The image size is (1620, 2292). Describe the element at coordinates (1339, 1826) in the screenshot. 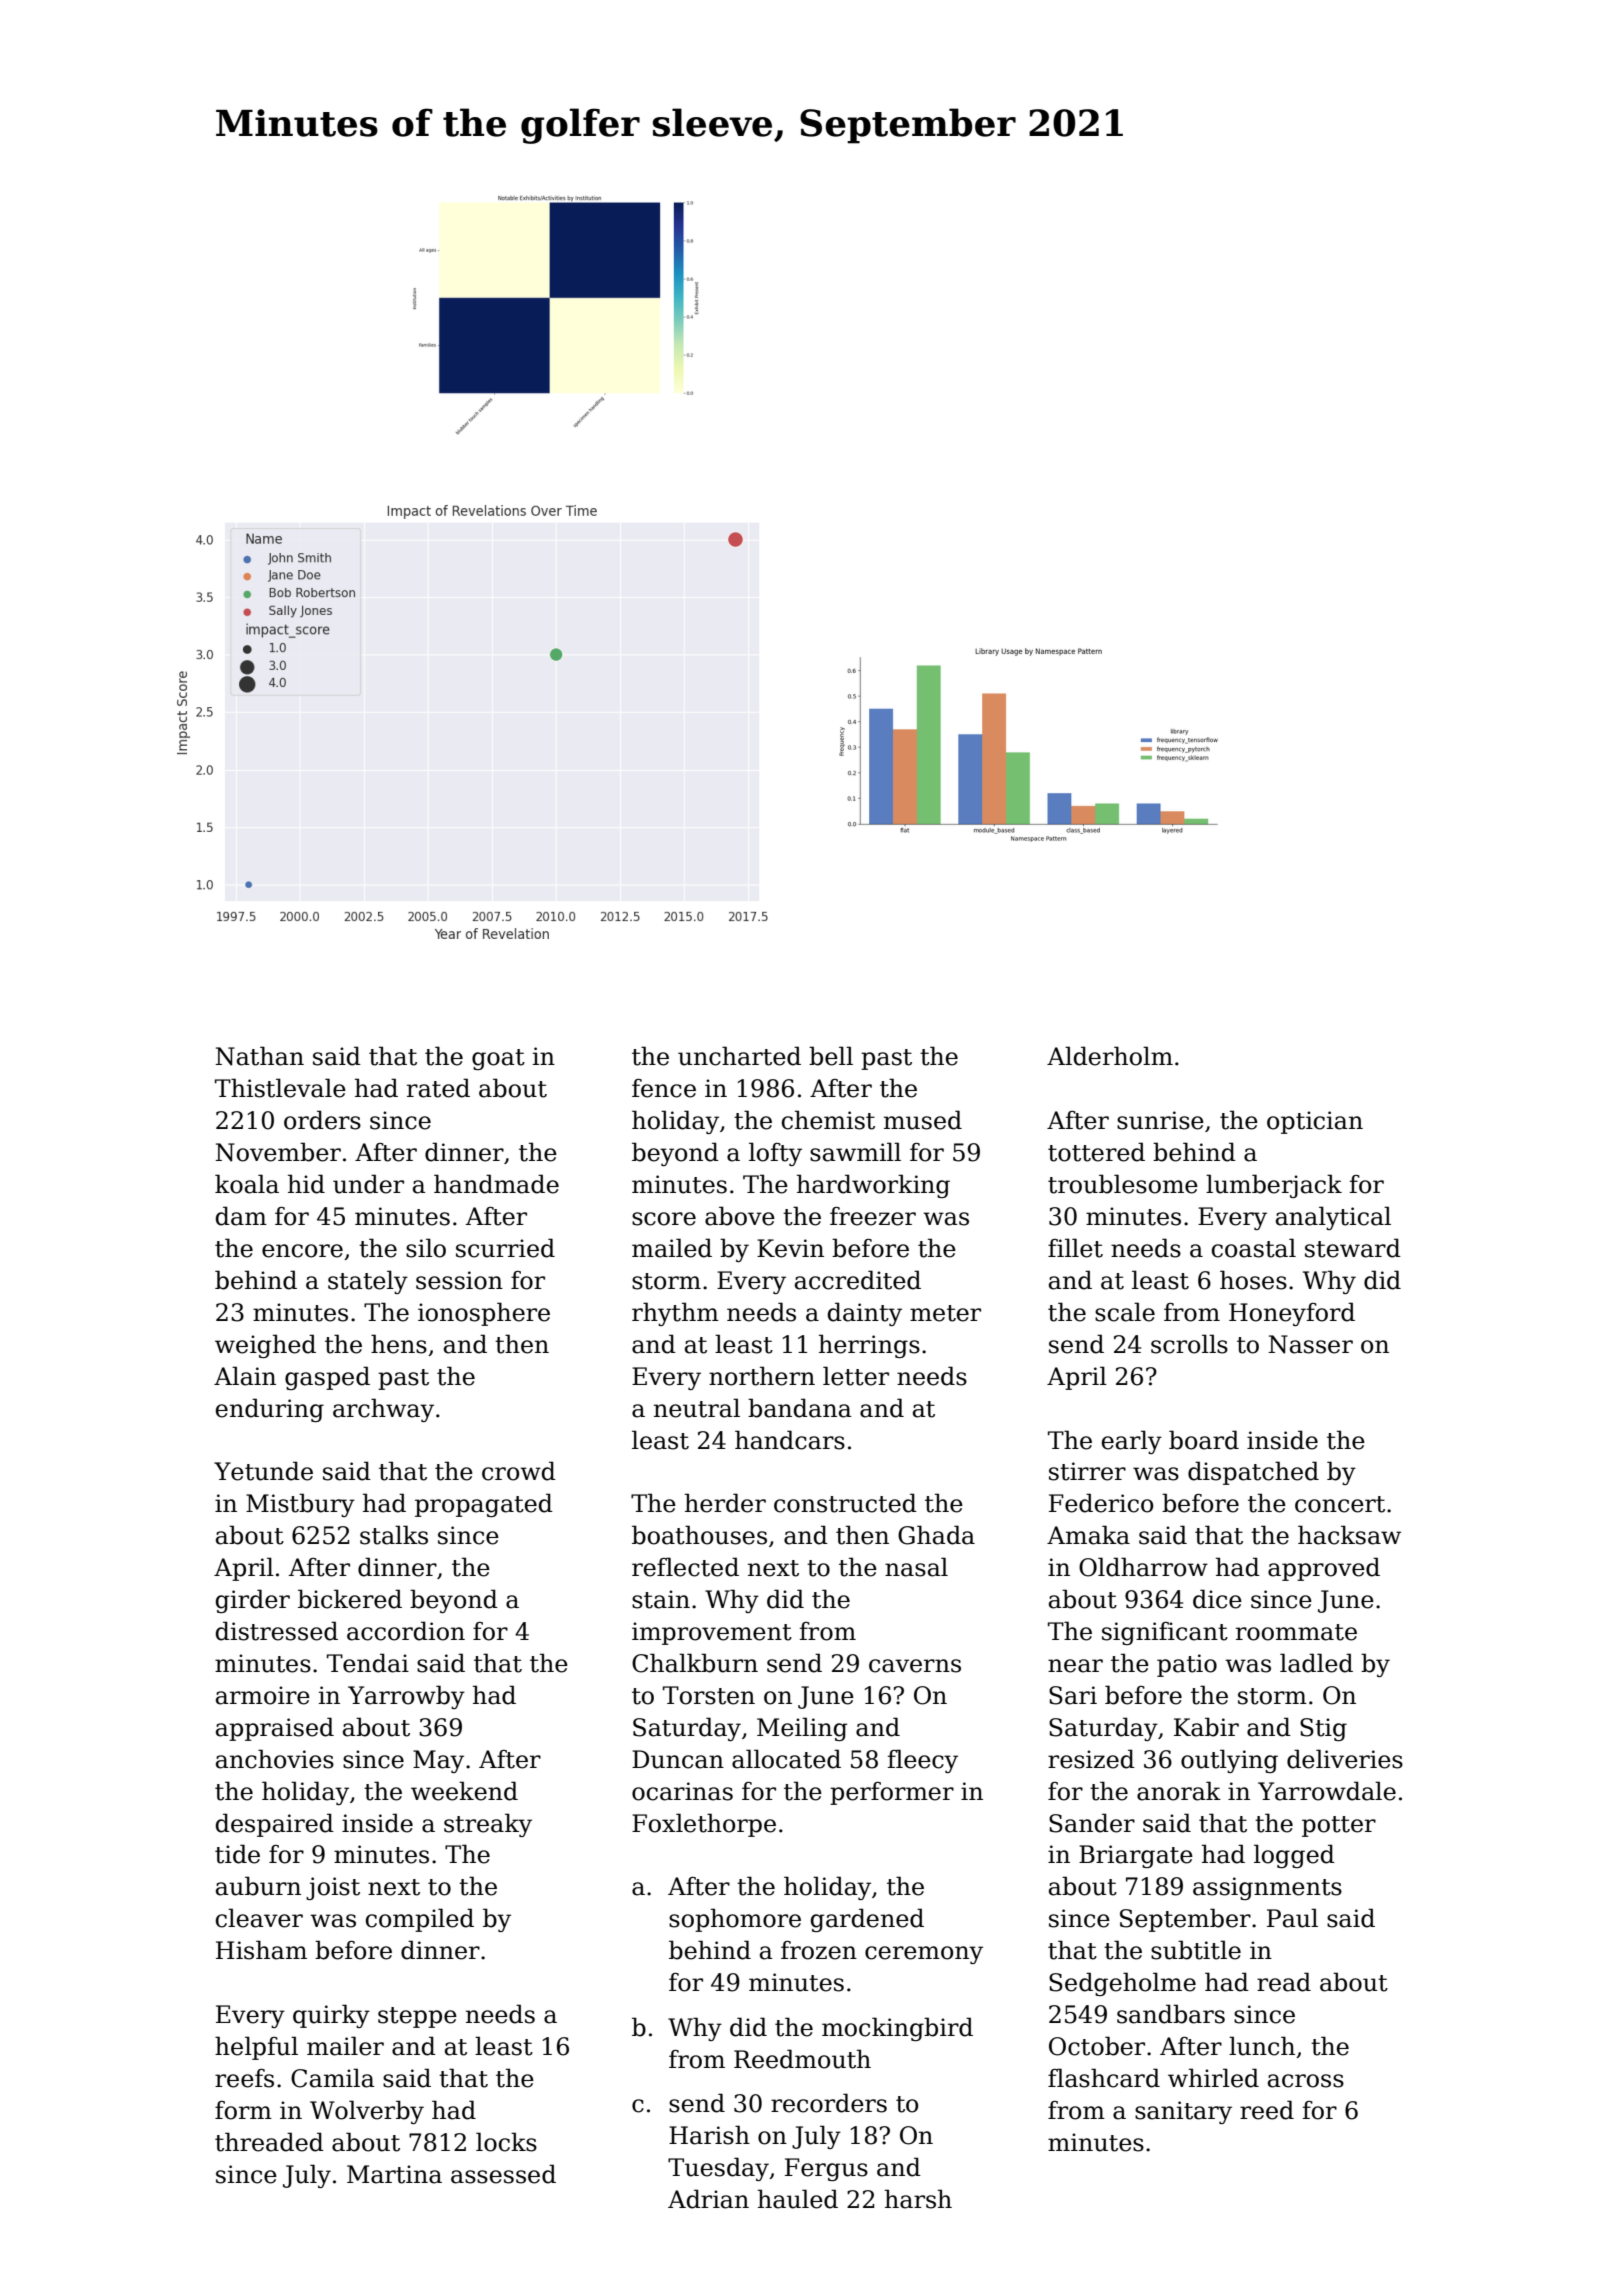

I see `potter` at that location.
